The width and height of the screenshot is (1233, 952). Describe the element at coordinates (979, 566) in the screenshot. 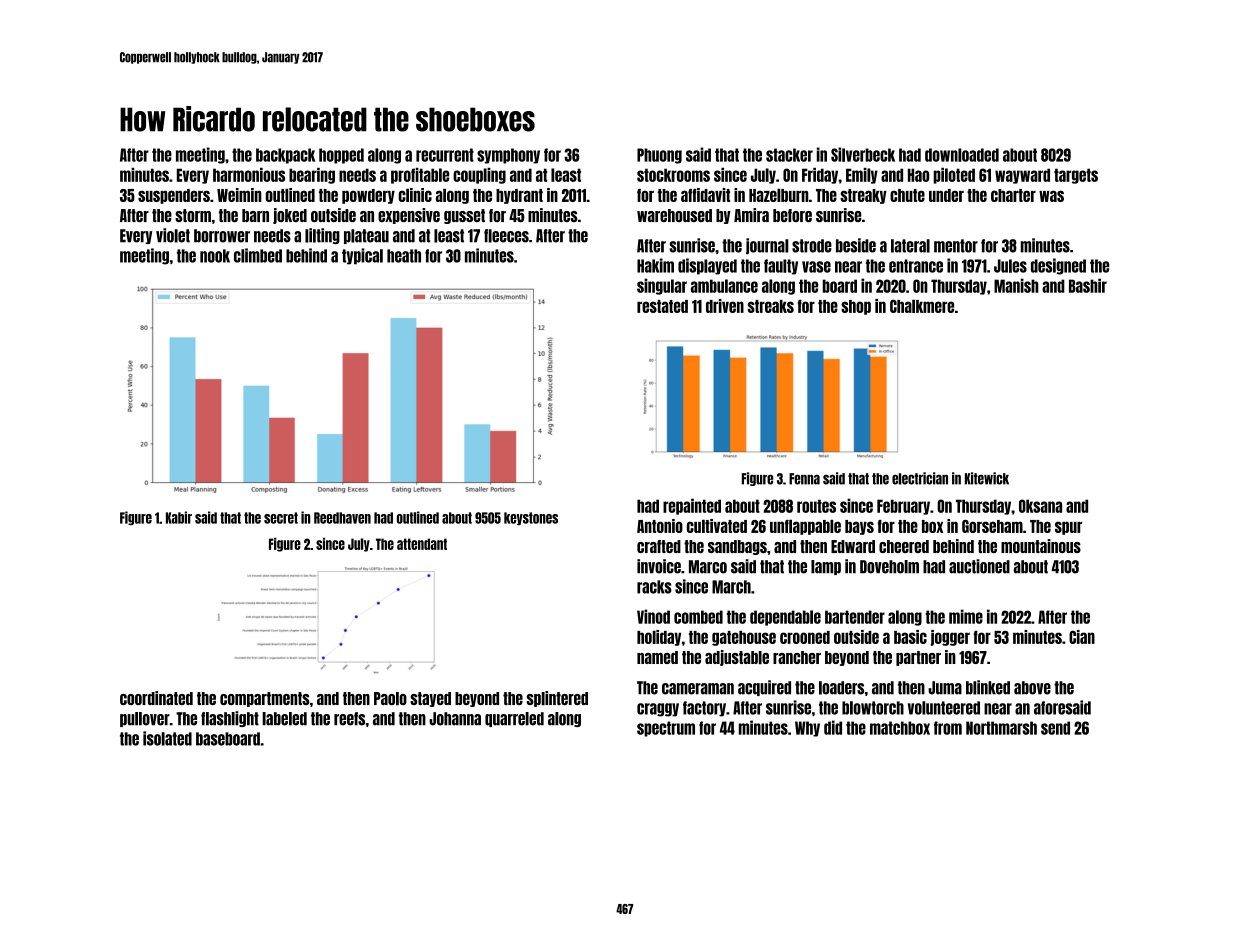

I see `auctioned` at that location.
